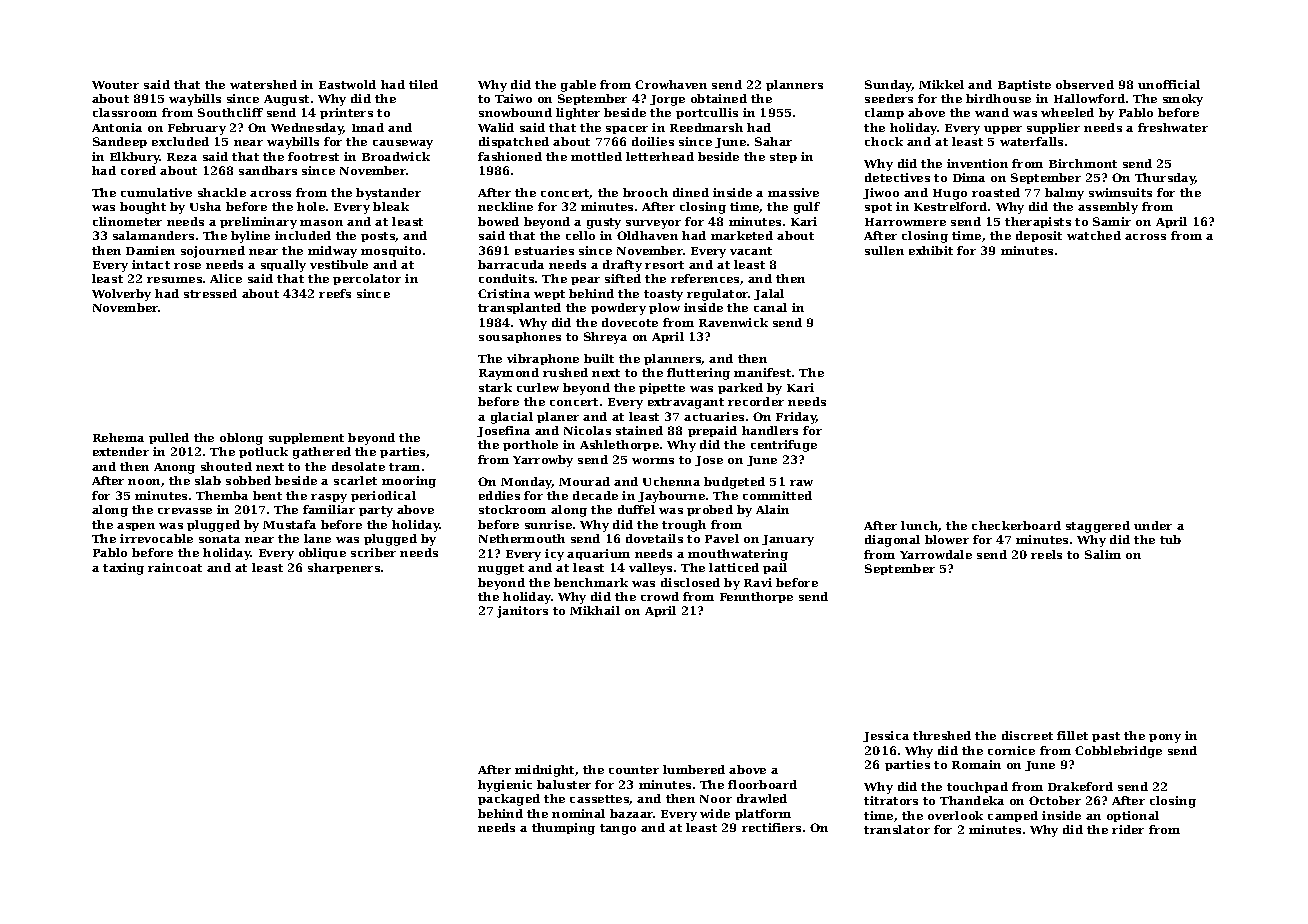  What do you see at coordinates (335, 293) in the screenshot?
I see `reefs` at bounding box center [335, 293].
